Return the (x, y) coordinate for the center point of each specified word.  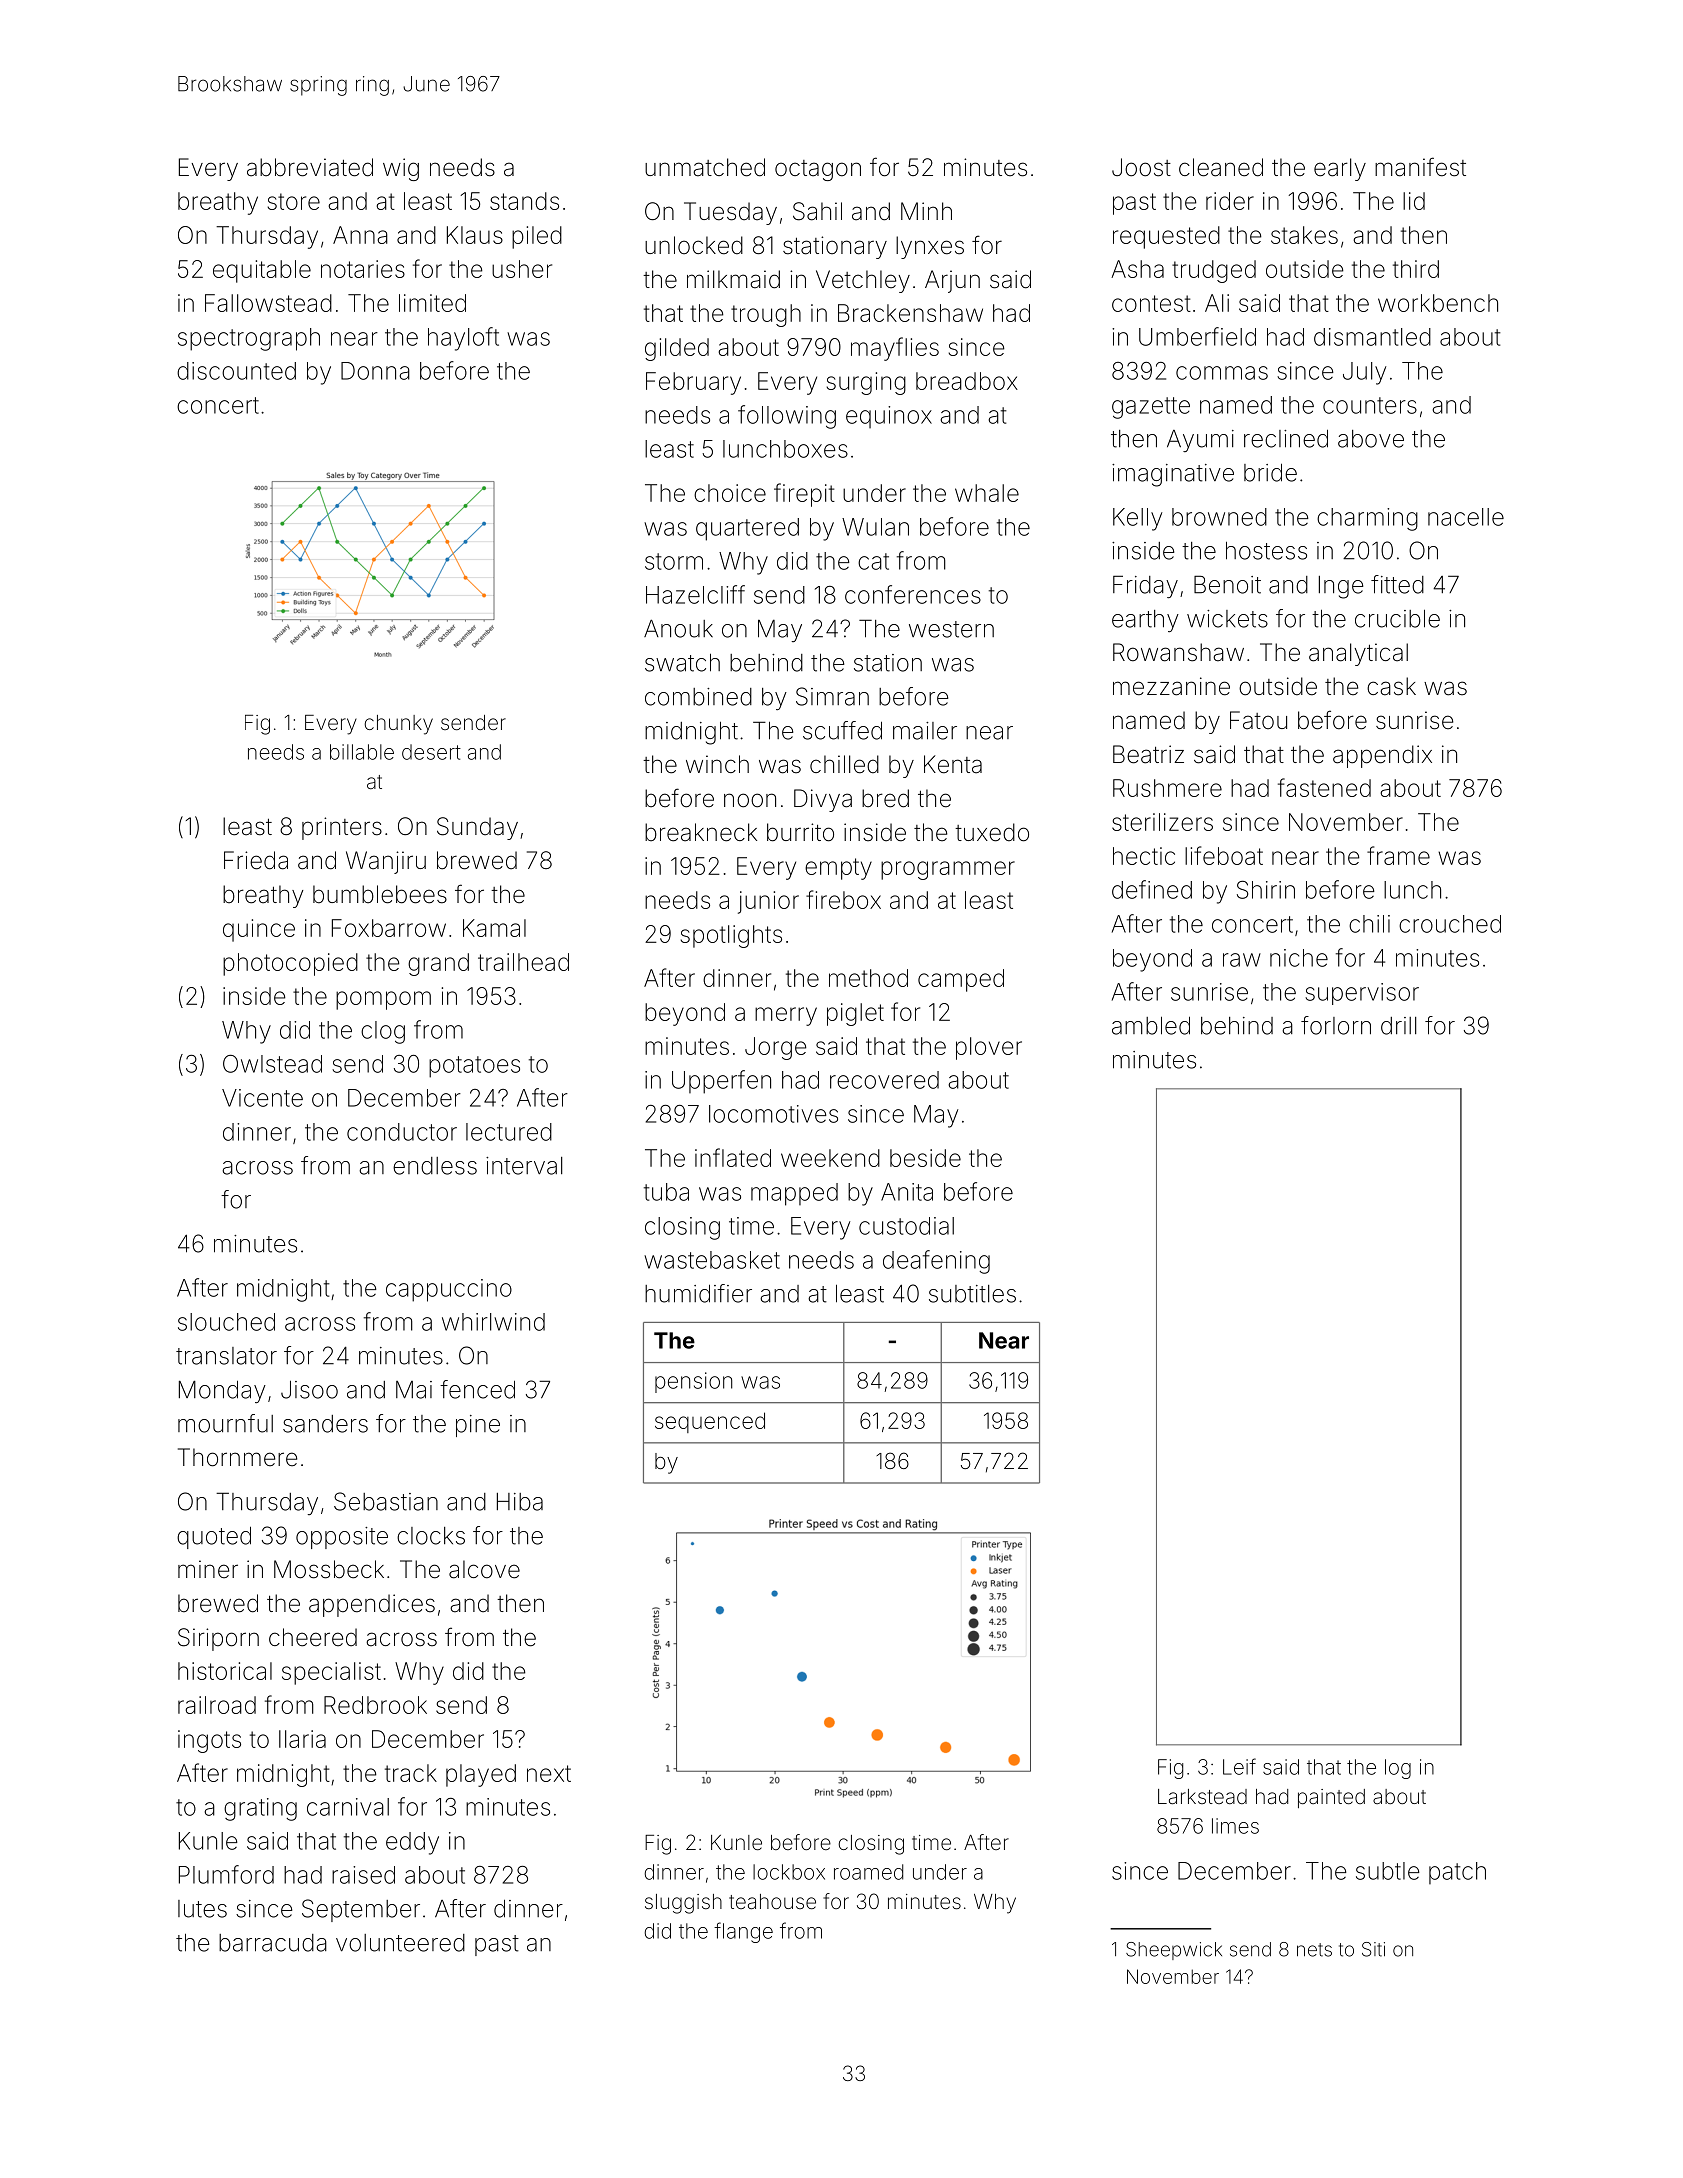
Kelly (1137, 519)
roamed (868, 1872)
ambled (1151, 1025)
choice (730, 493)
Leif (1239, 1766)
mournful (225, 1423)
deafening (936, 1262)
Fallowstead (268, 303)
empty (838, 869)
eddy (412, 1843)
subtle (1388, 1871)
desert (431, 752)
